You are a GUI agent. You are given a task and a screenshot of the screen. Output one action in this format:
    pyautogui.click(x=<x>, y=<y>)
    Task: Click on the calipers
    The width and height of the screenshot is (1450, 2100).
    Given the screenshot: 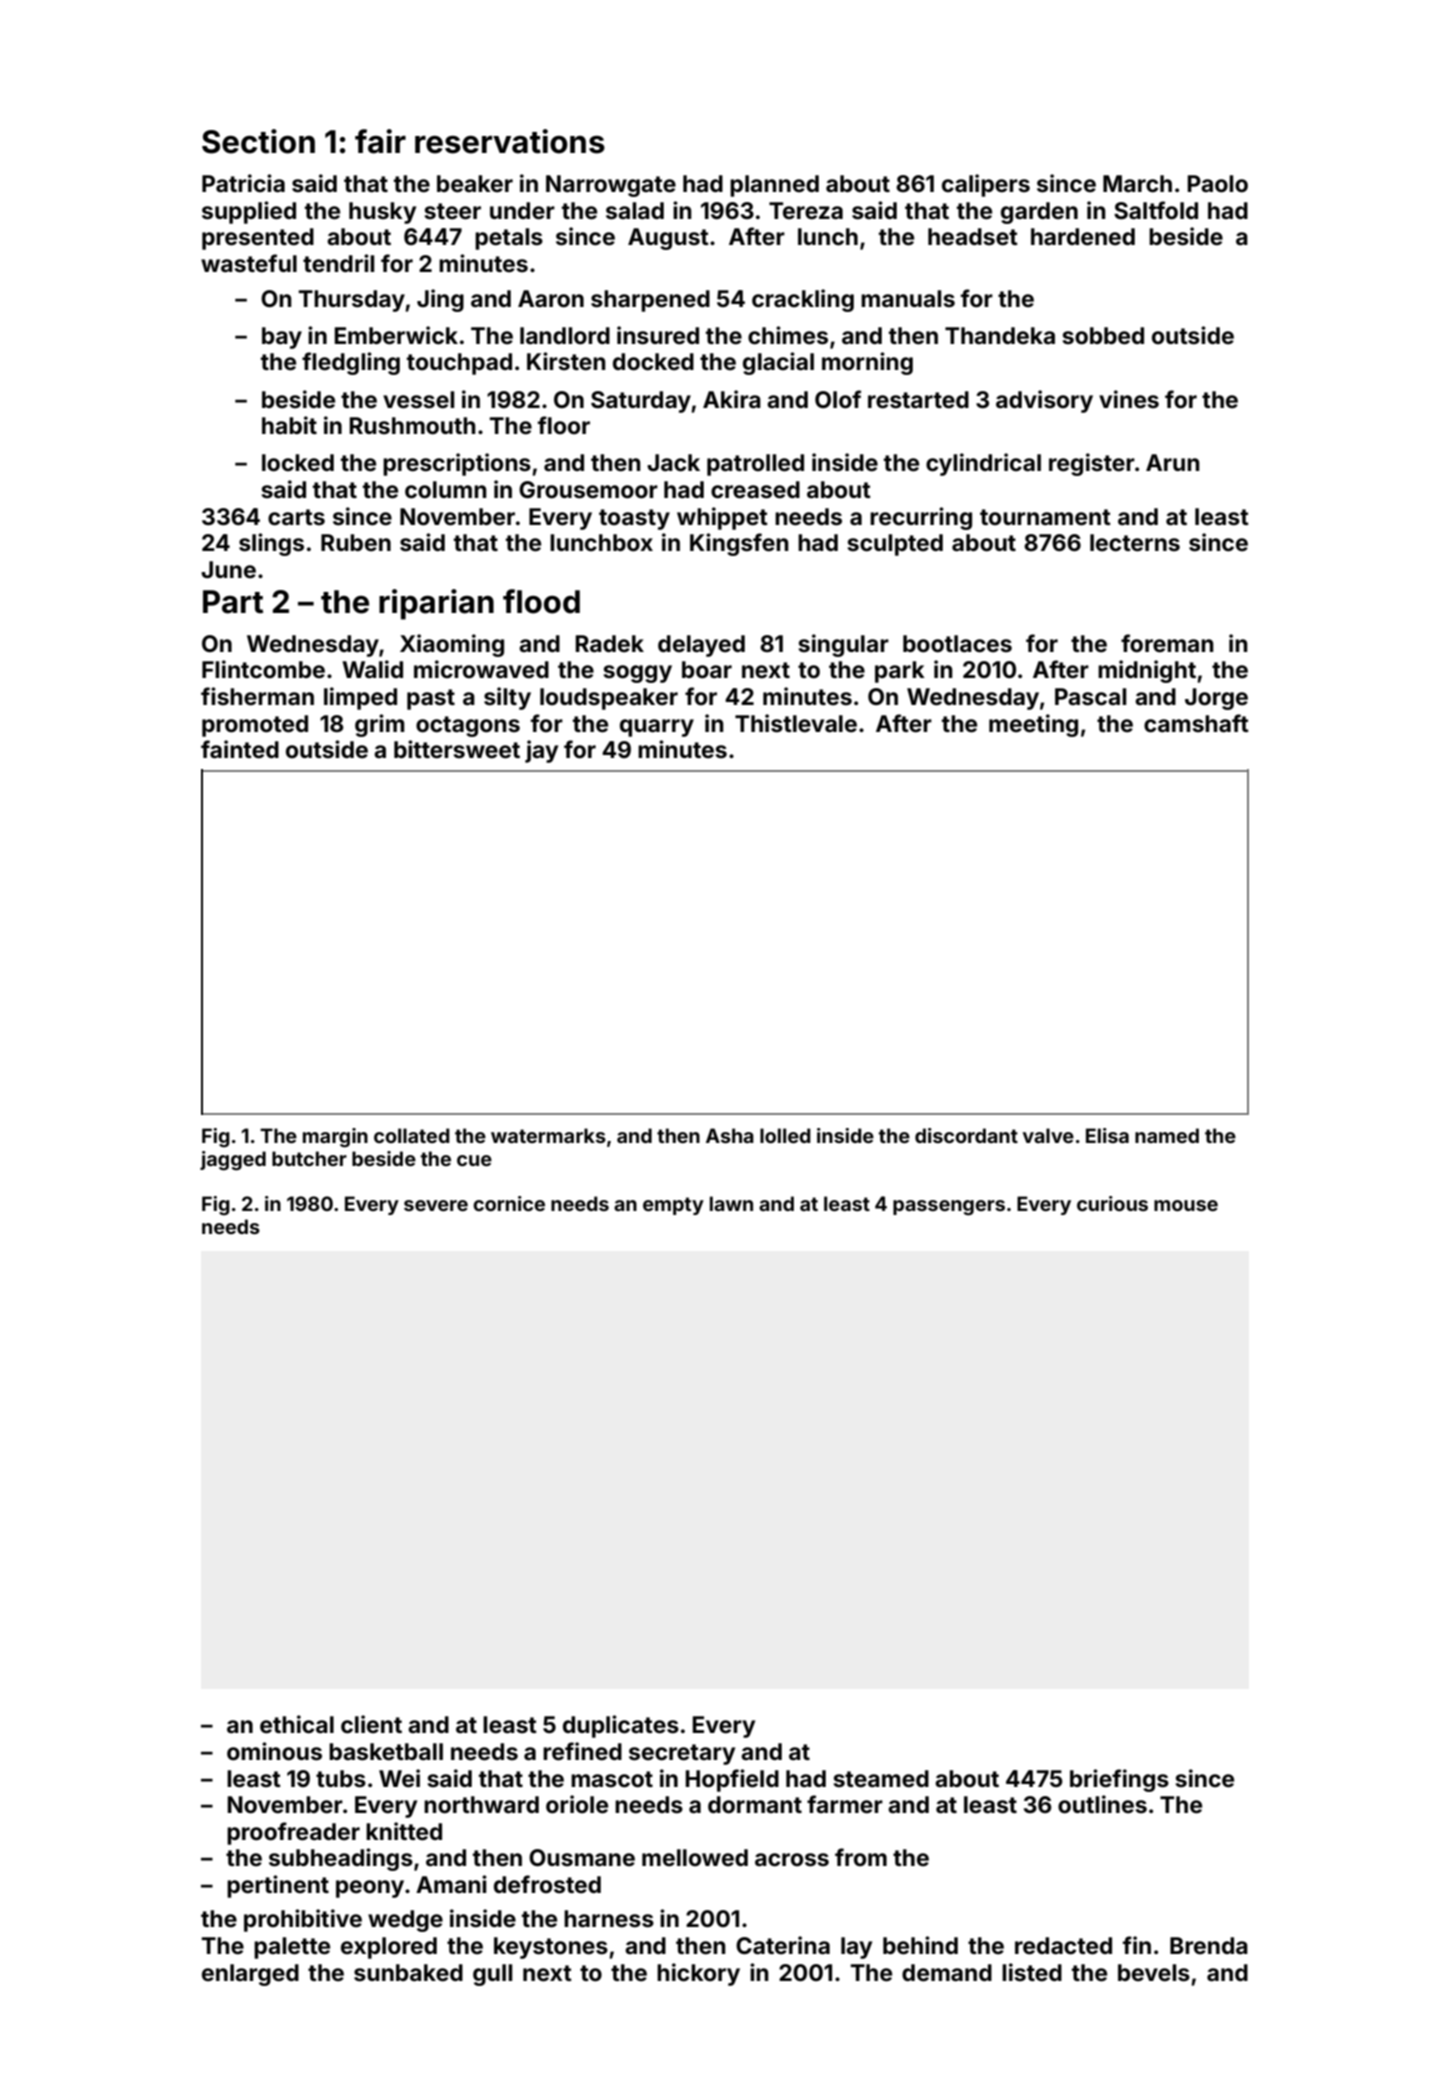 What is the action you would take?
    pyautogui.click(x=986, y=185)
